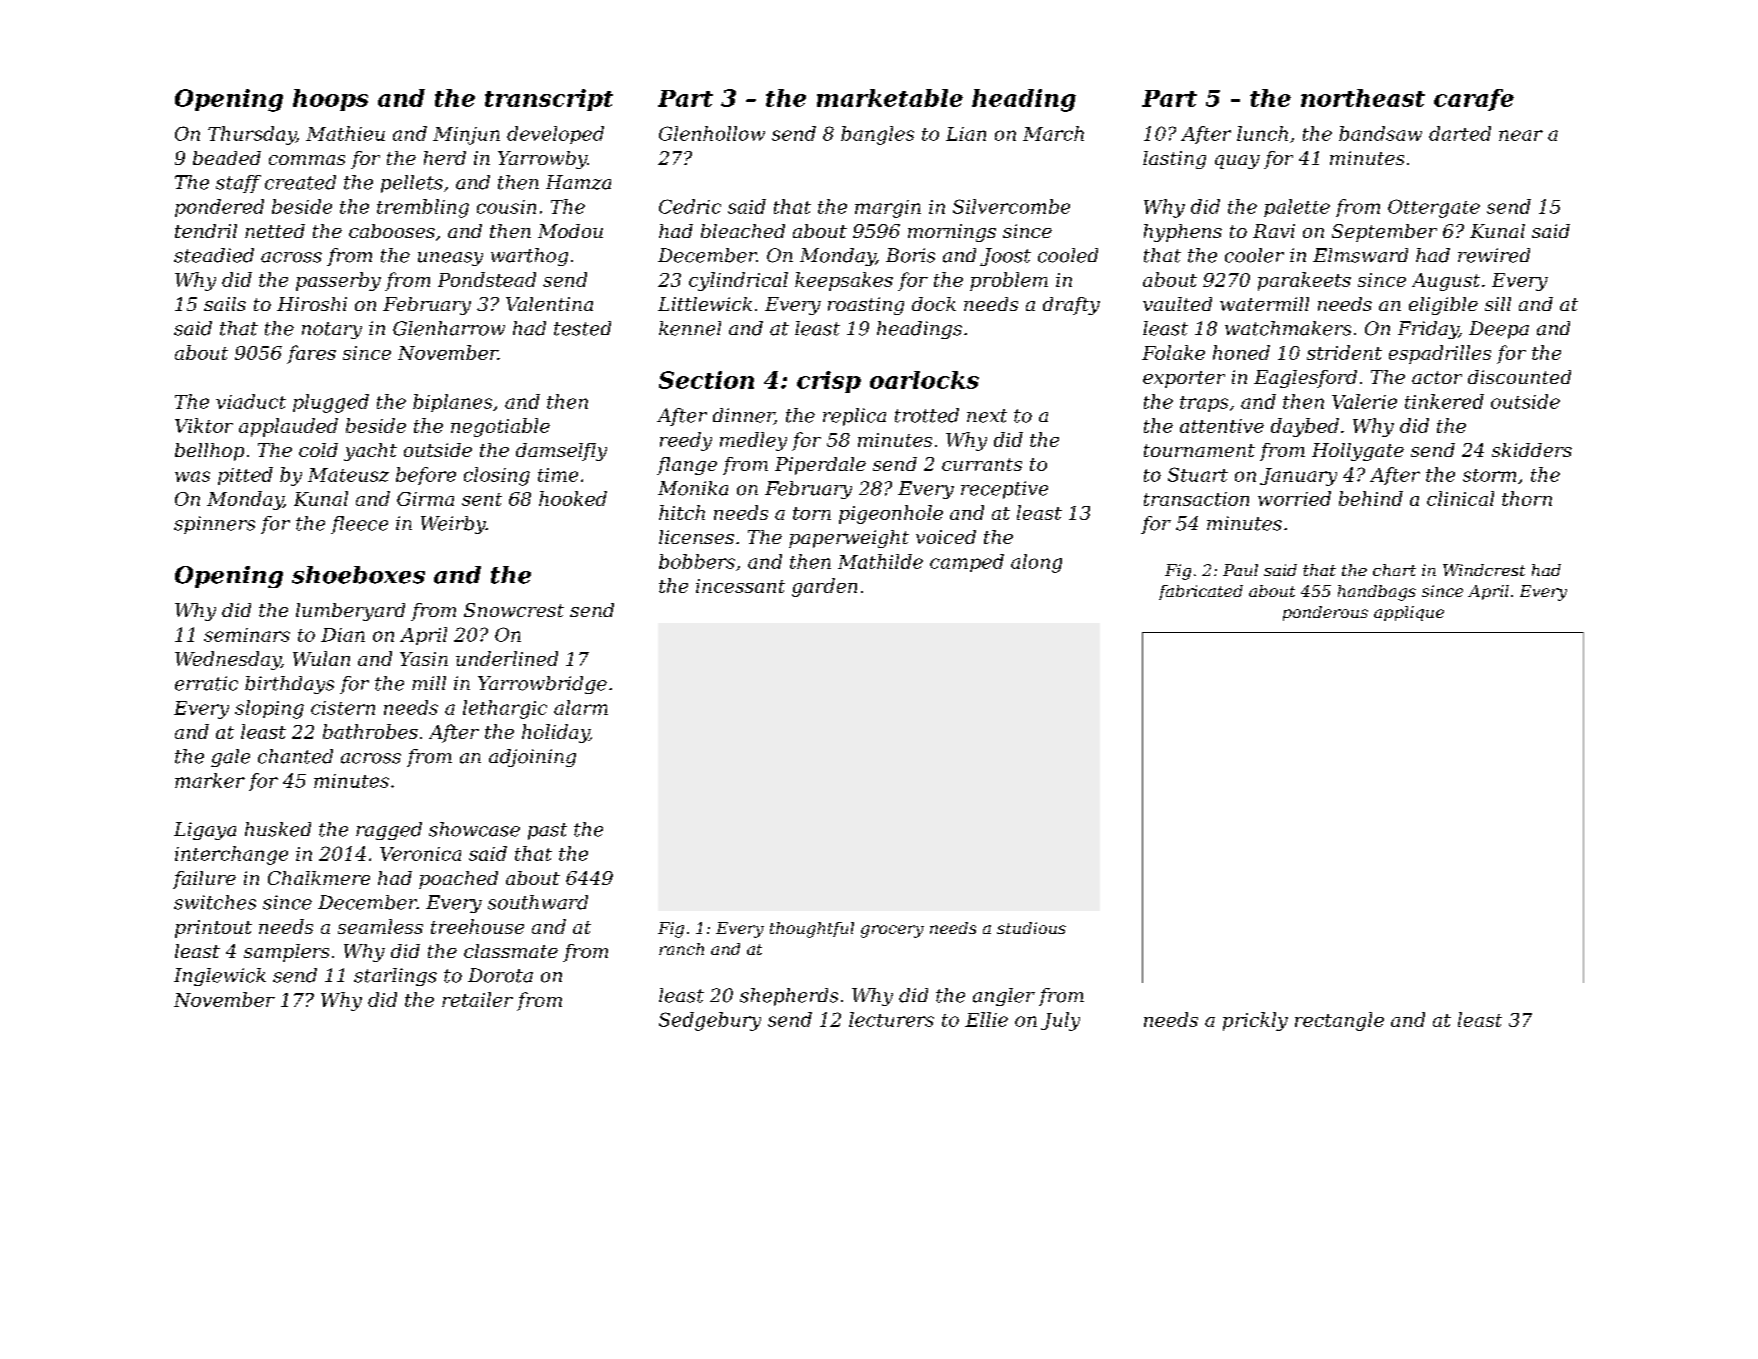  Describe the element at coordinates (412, 184) in the page. I see `pellets` at that location.
